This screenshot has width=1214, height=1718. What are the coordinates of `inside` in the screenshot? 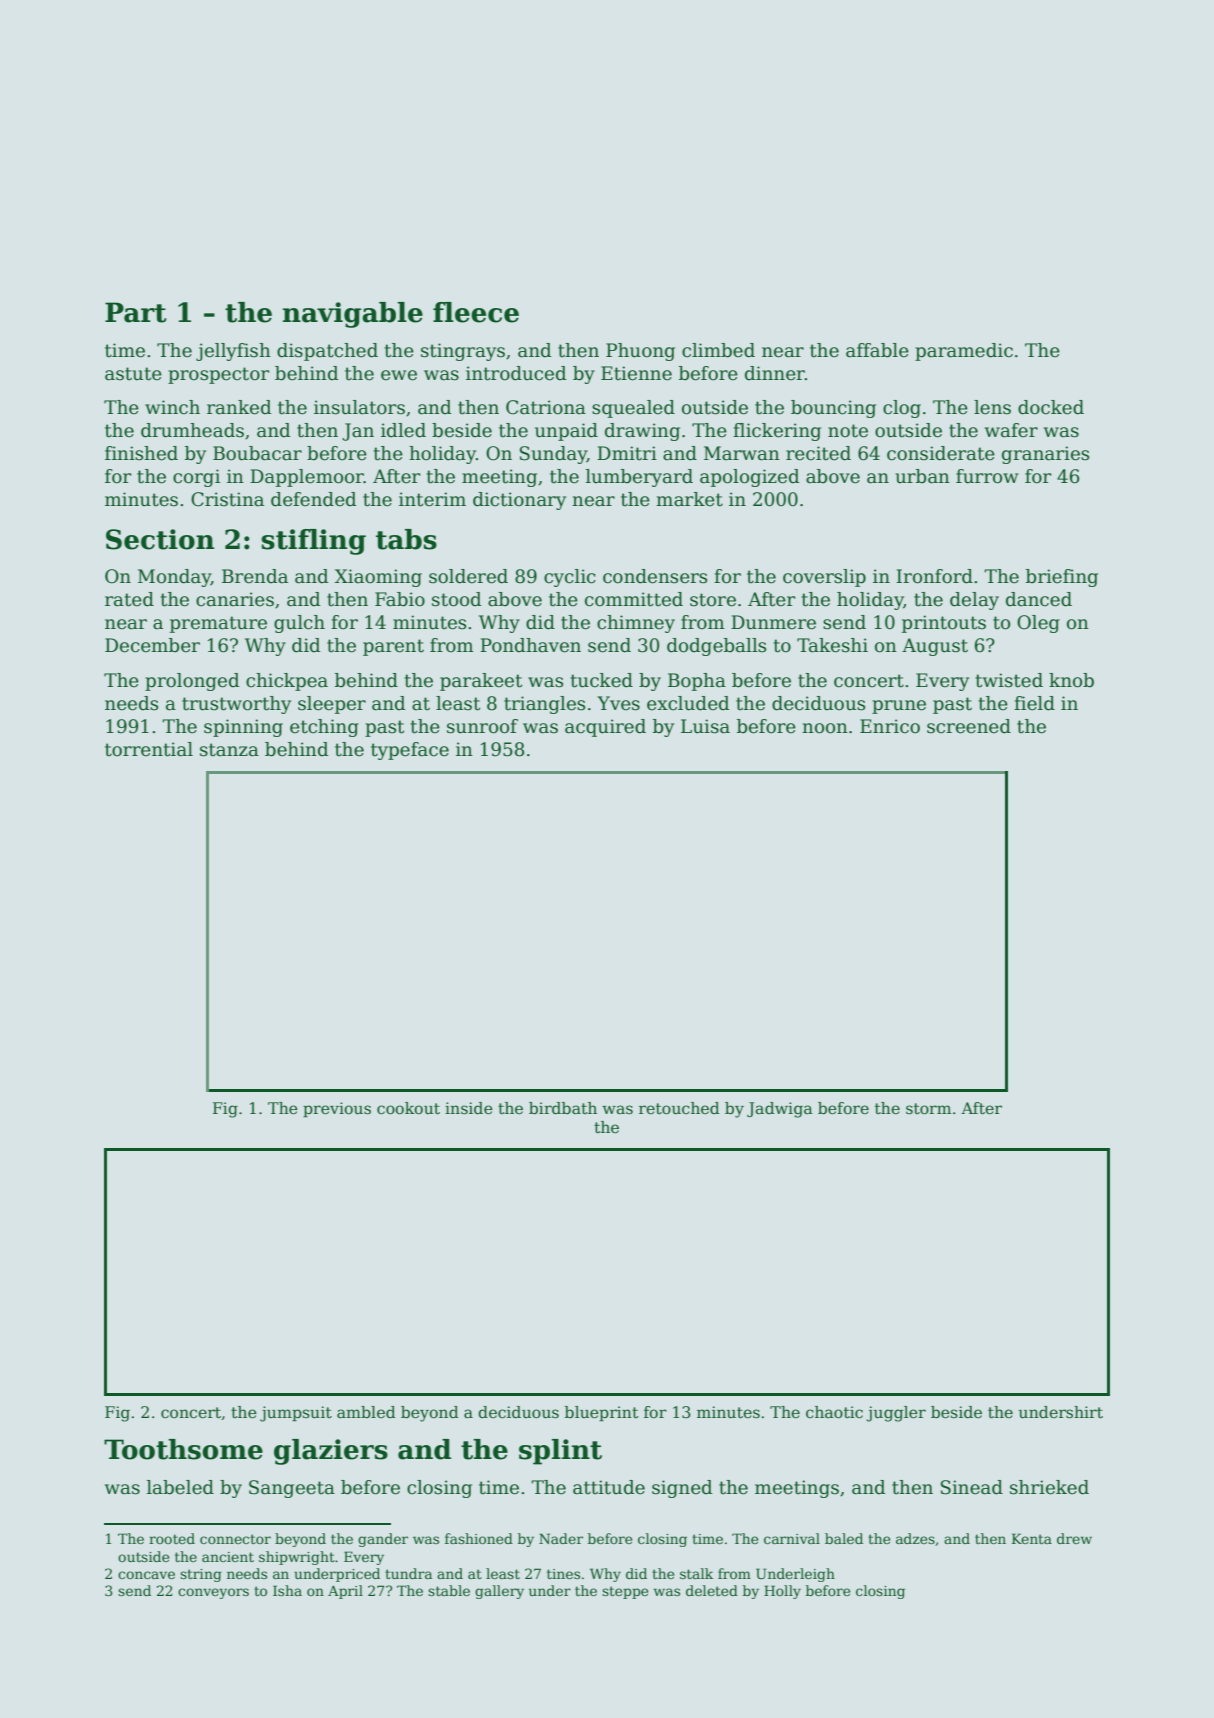 It's located at (469, 1108).
